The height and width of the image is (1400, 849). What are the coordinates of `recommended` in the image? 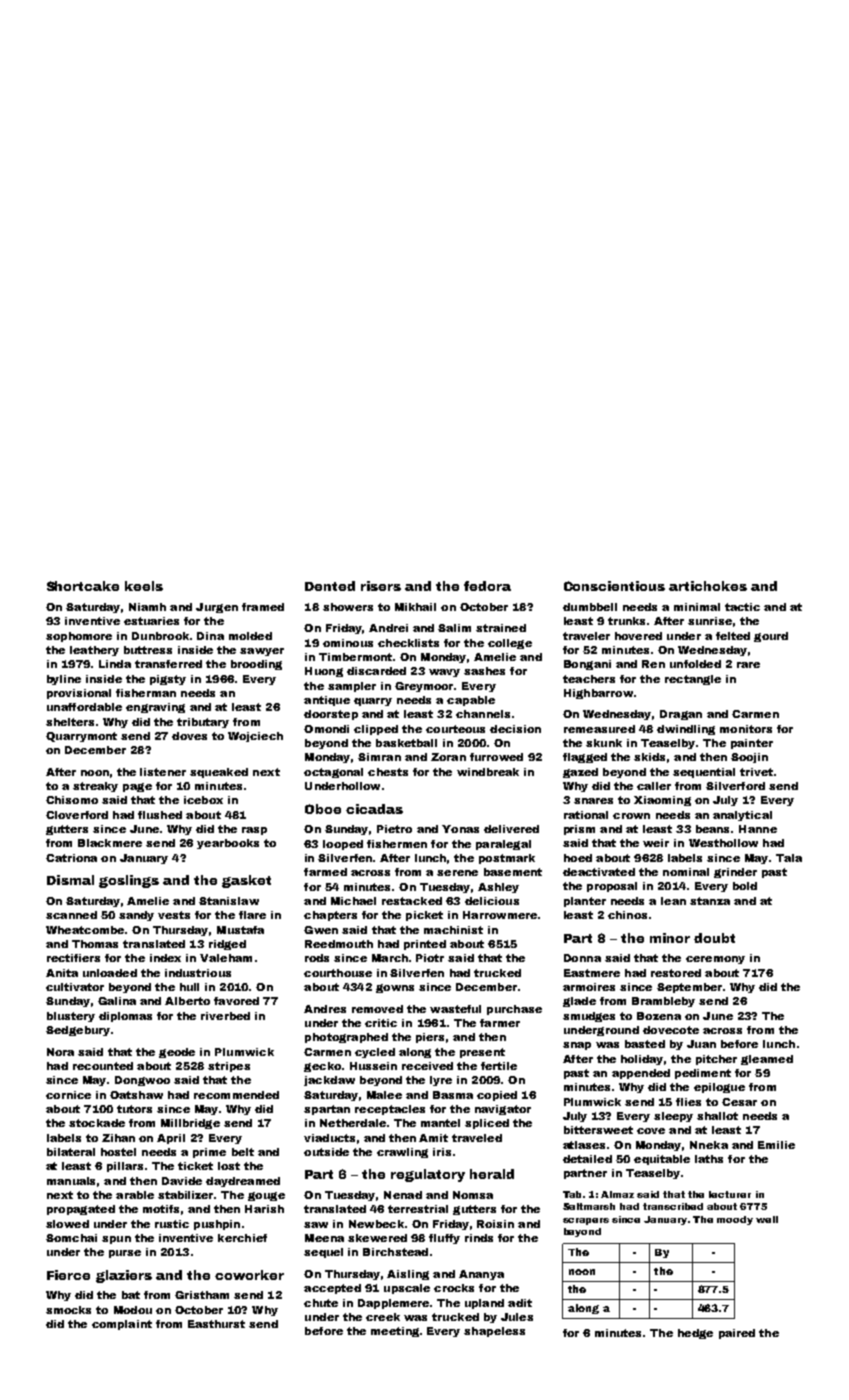 It's located at (236, 1095).
